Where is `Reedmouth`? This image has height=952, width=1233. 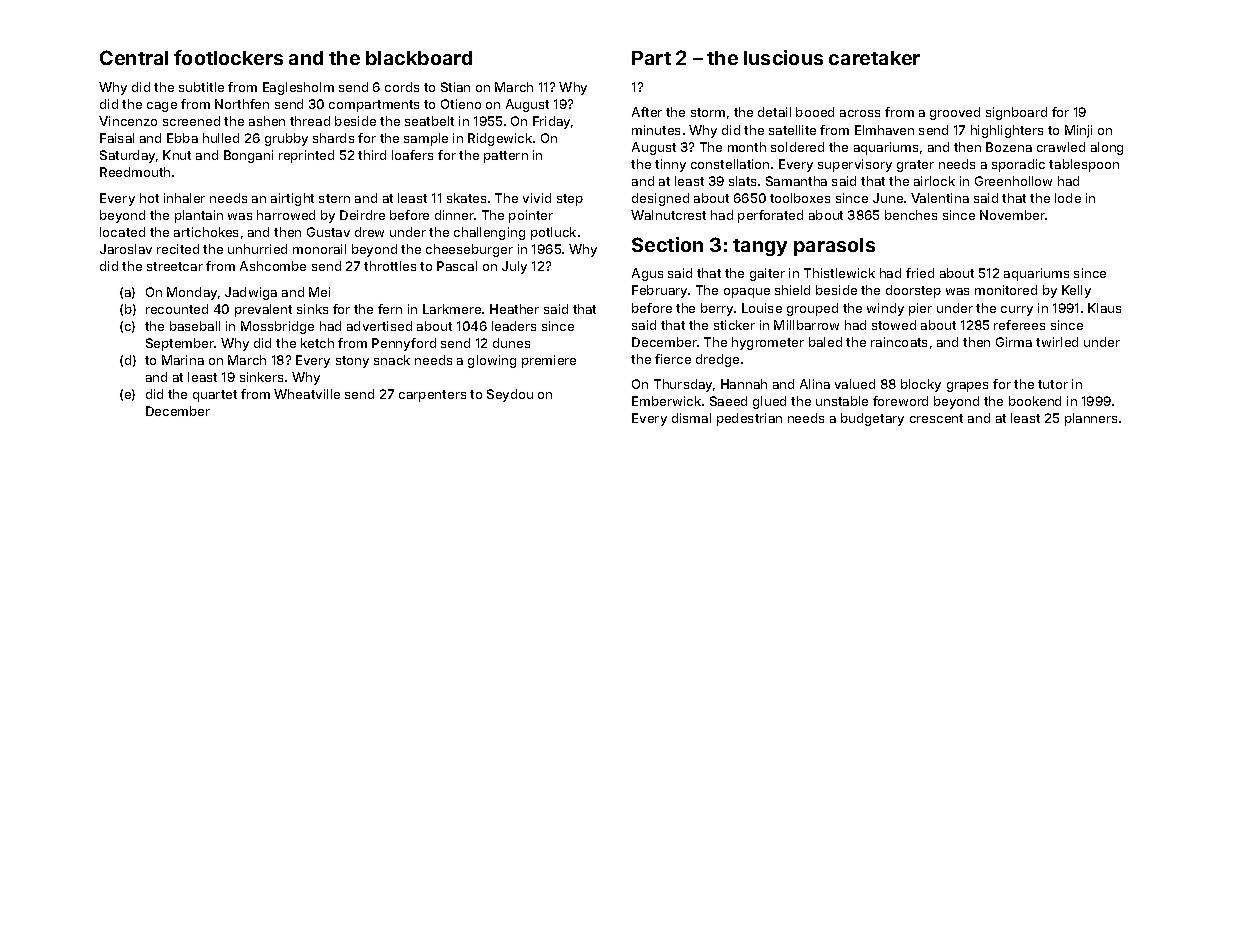
Reedmouth is located at coordinates (135, 172).
